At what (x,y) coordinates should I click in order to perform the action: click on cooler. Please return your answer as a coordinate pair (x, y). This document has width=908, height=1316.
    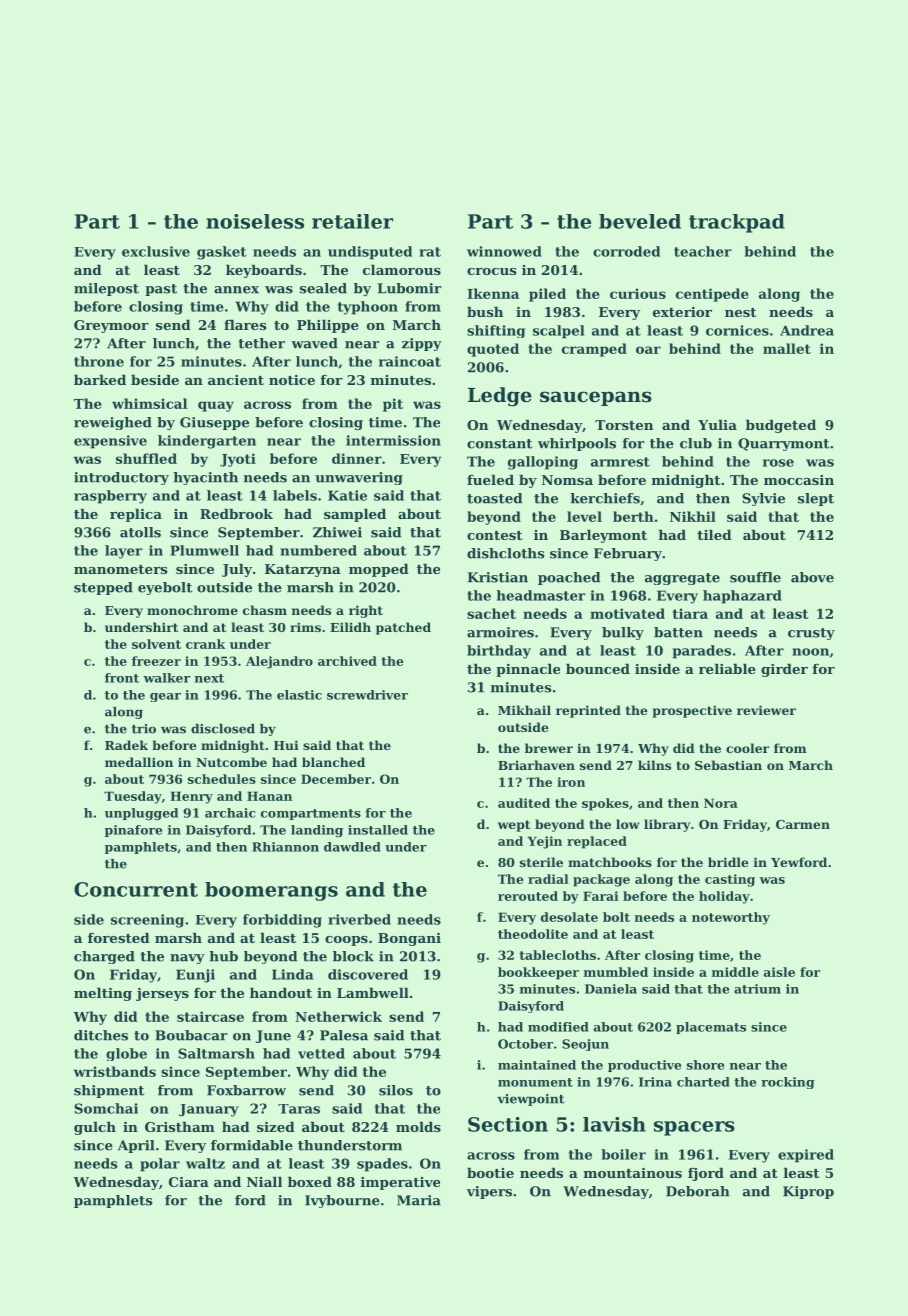
    Looking at the image, I should click on (747, 748).
